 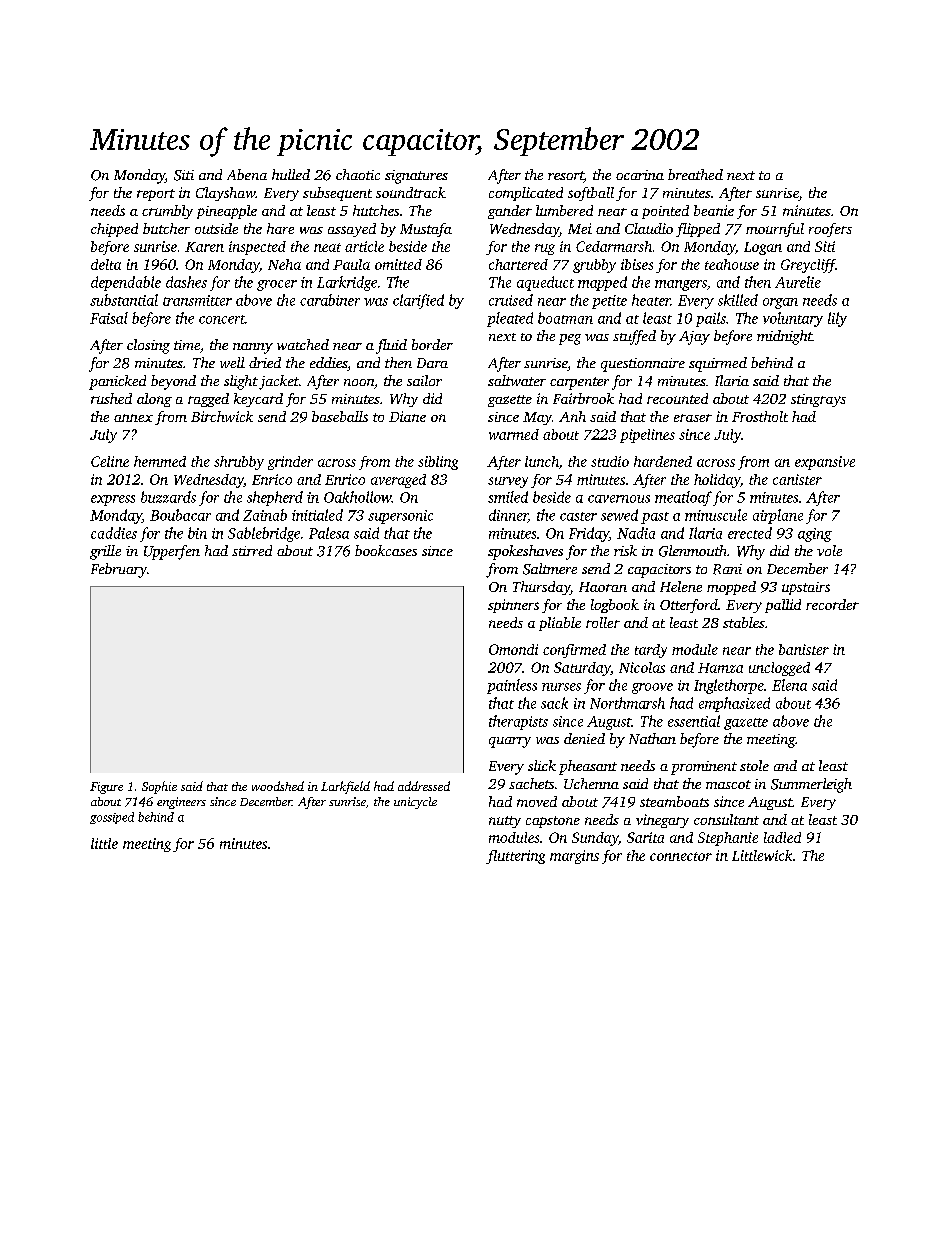 What do you see at coordinates (432, 344) in the screenshot?
I see `border` at bounding box center [432, 344].
